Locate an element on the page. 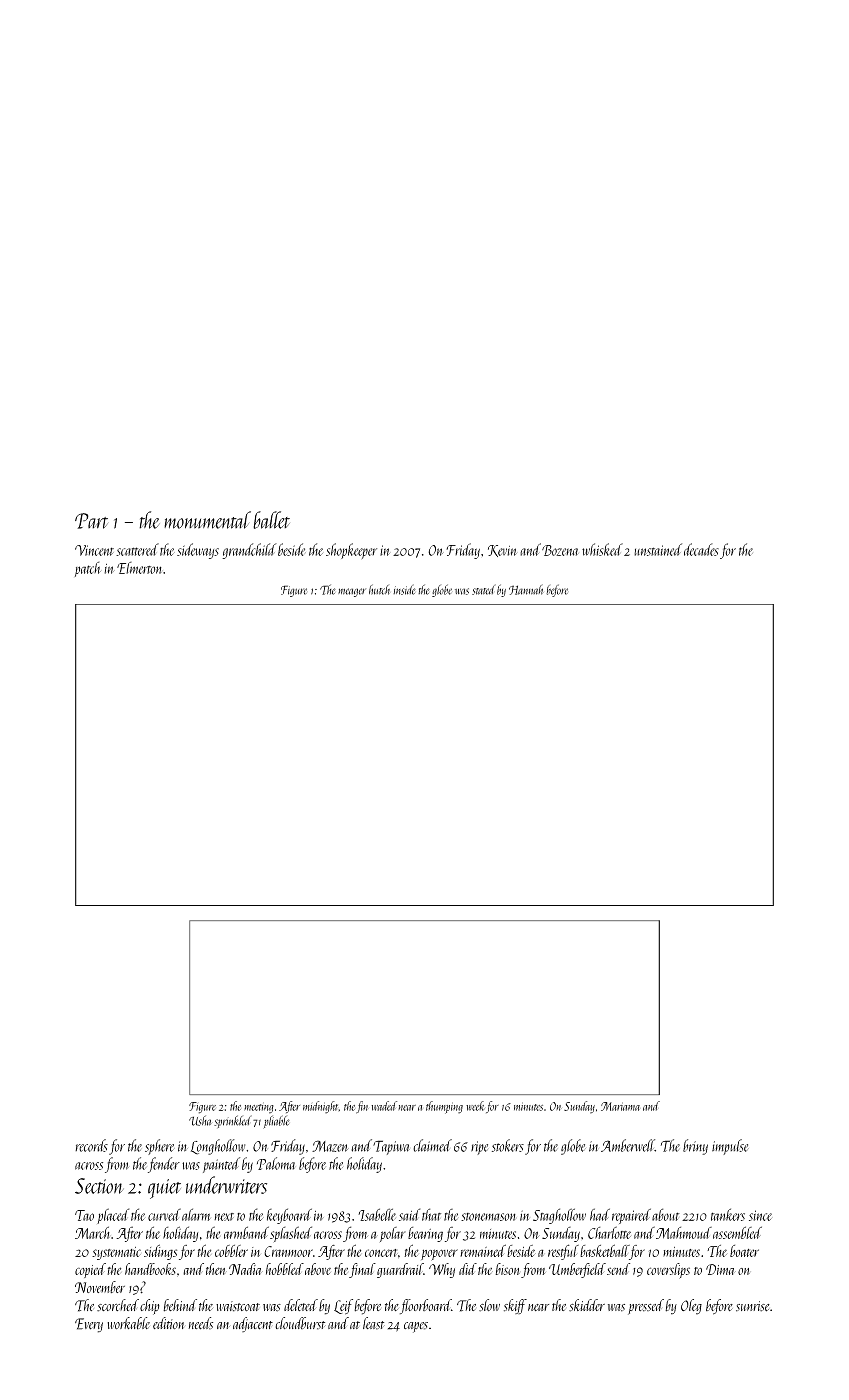  Usha is located at coordinates (200, 1120).
